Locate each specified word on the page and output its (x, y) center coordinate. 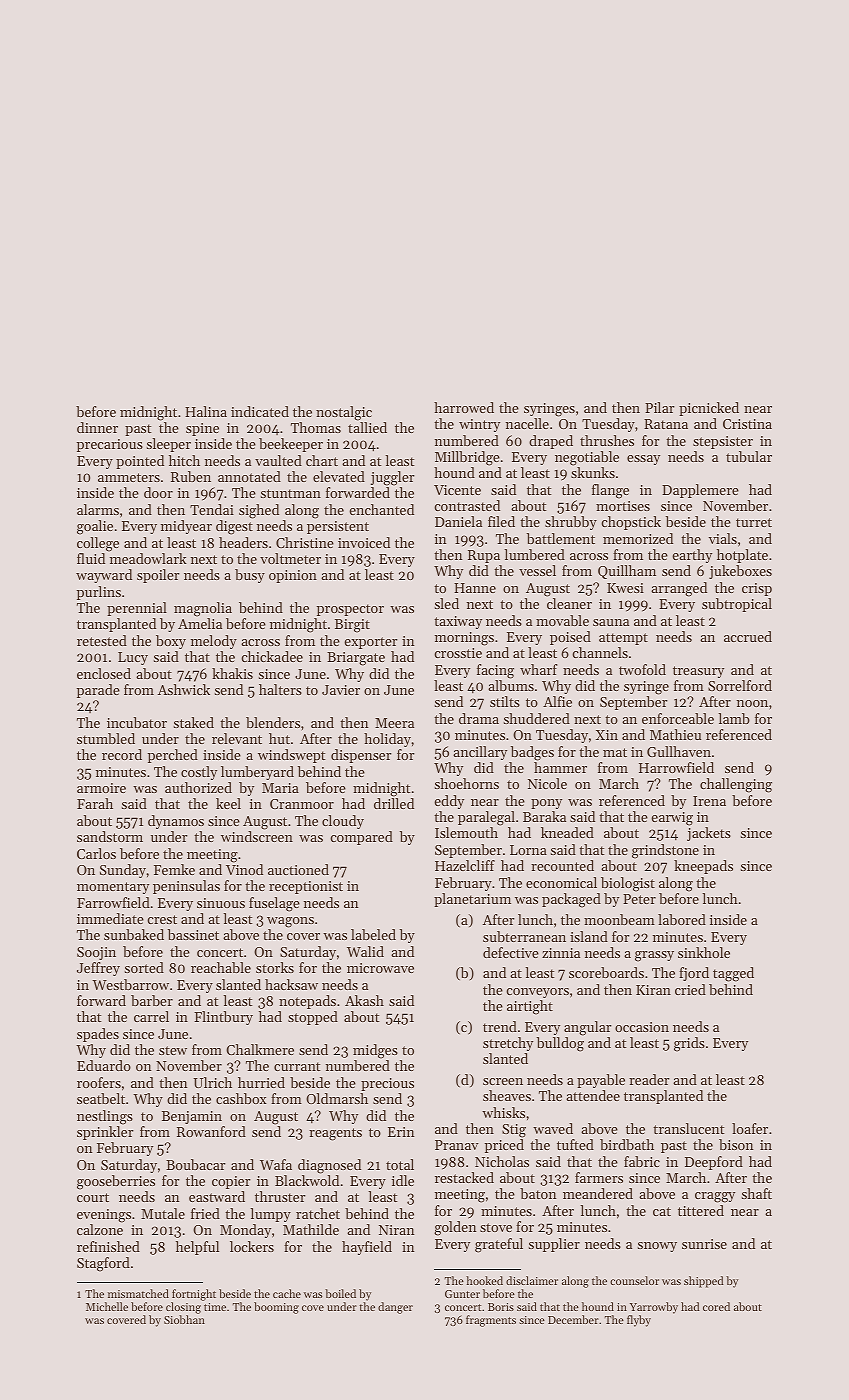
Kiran (653, 990)
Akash (364, 1000)
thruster (280, 1196)
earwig (672, 819)
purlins (99, 593)
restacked (464, 1177)
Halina (206, 411)
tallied (367, 427)
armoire (101, 788)
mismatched (138, 1293)
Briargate (356, 659)
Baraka (544, 816)
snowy (657, 1247)
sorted (144, 967)
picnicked (709, 409)
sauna (611, 622)
